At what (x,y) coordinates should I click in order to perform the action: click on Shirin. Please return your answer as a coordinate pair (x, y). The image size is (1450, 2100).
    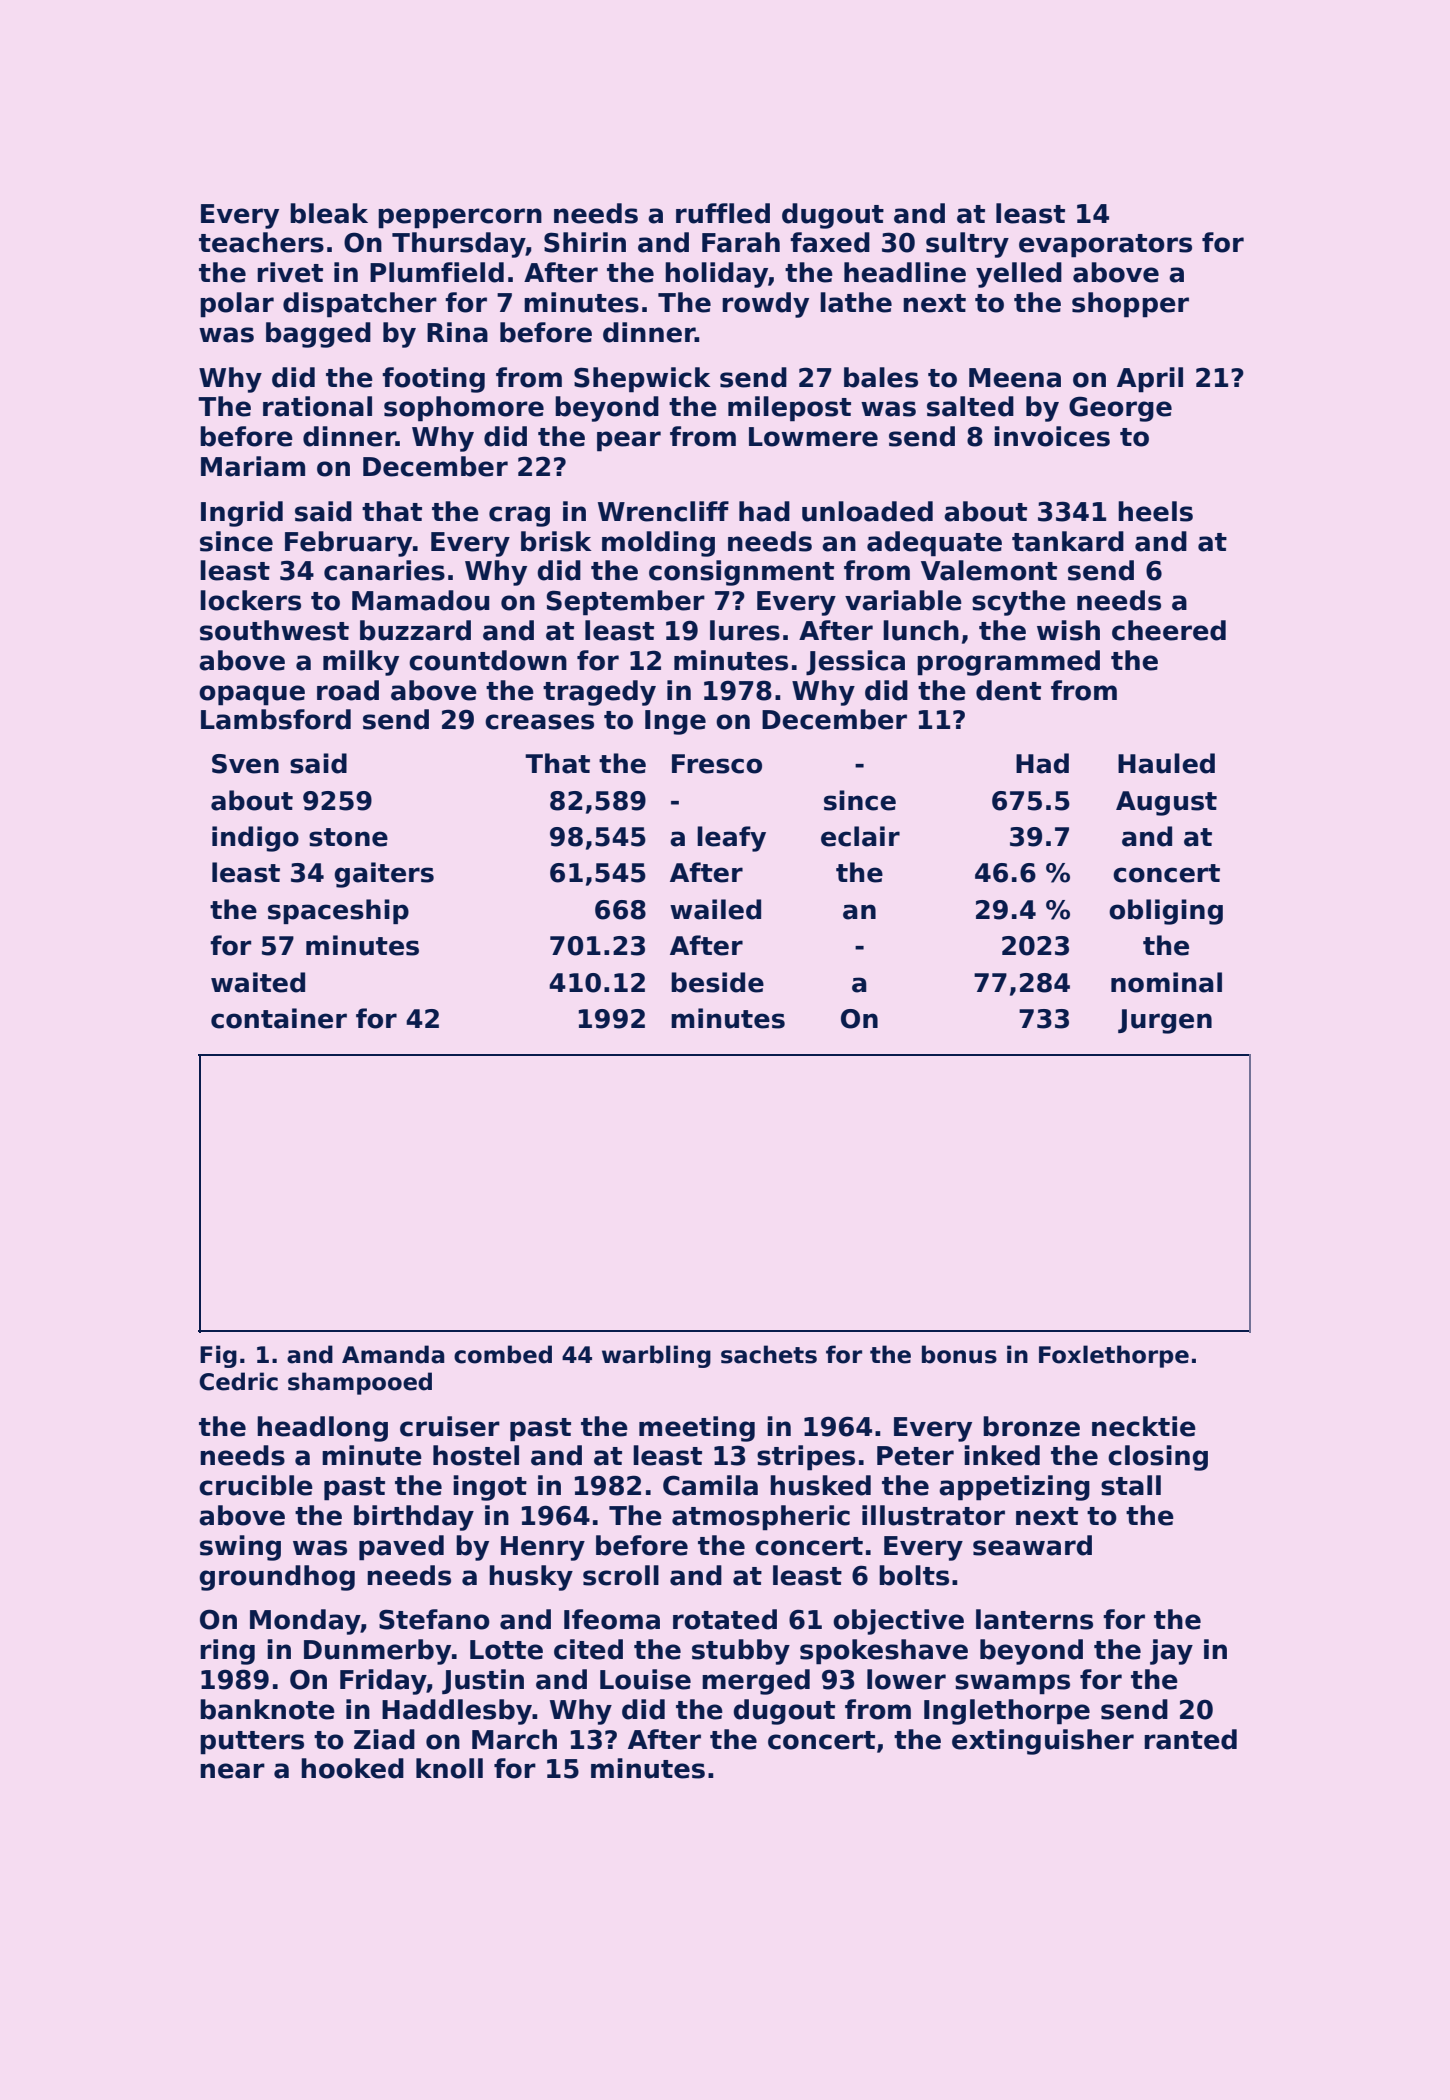
    Looking at the image, I should click on (585, 242).
